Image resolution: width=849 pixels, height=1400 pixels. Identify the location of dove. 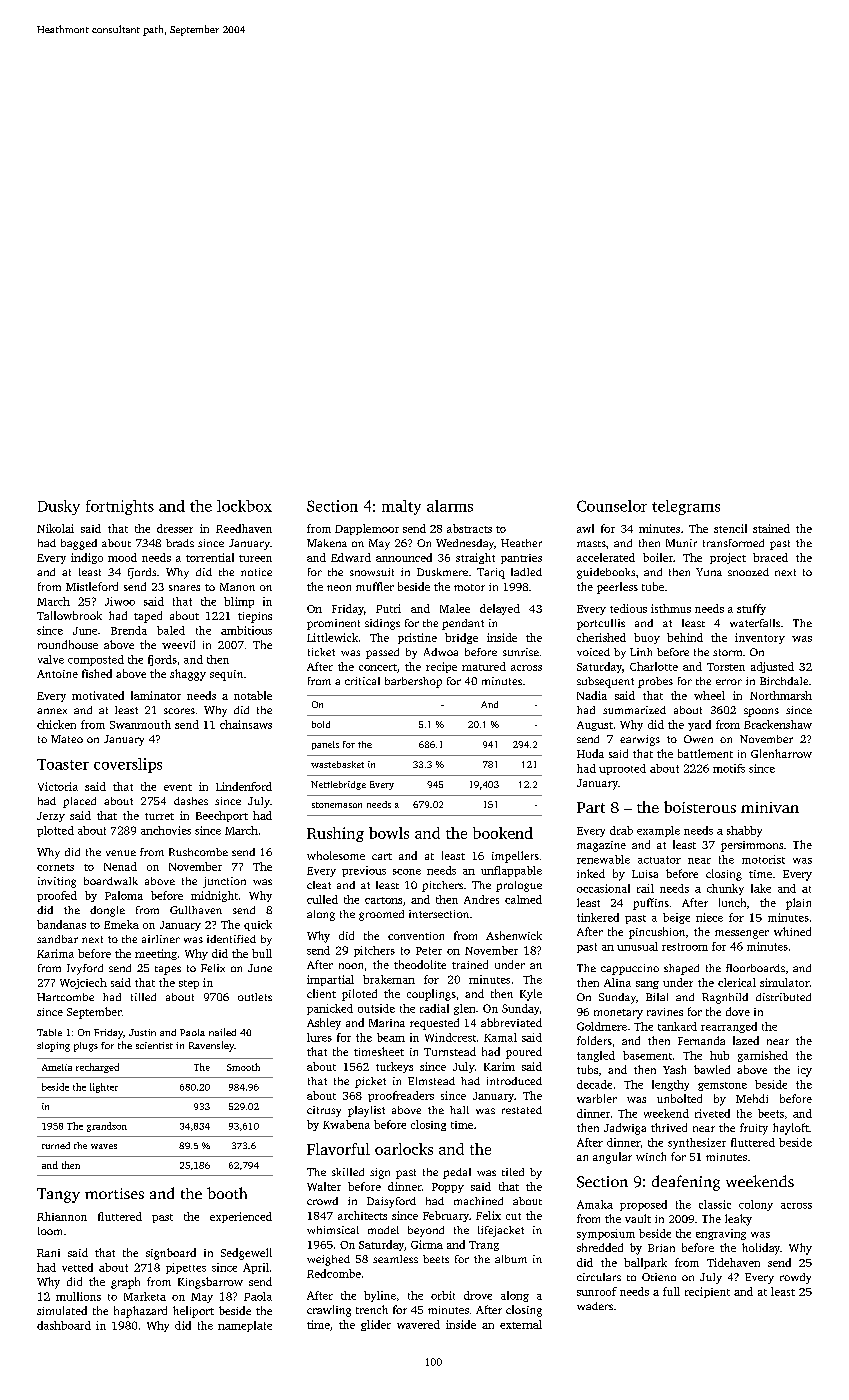
(738, 1011).
